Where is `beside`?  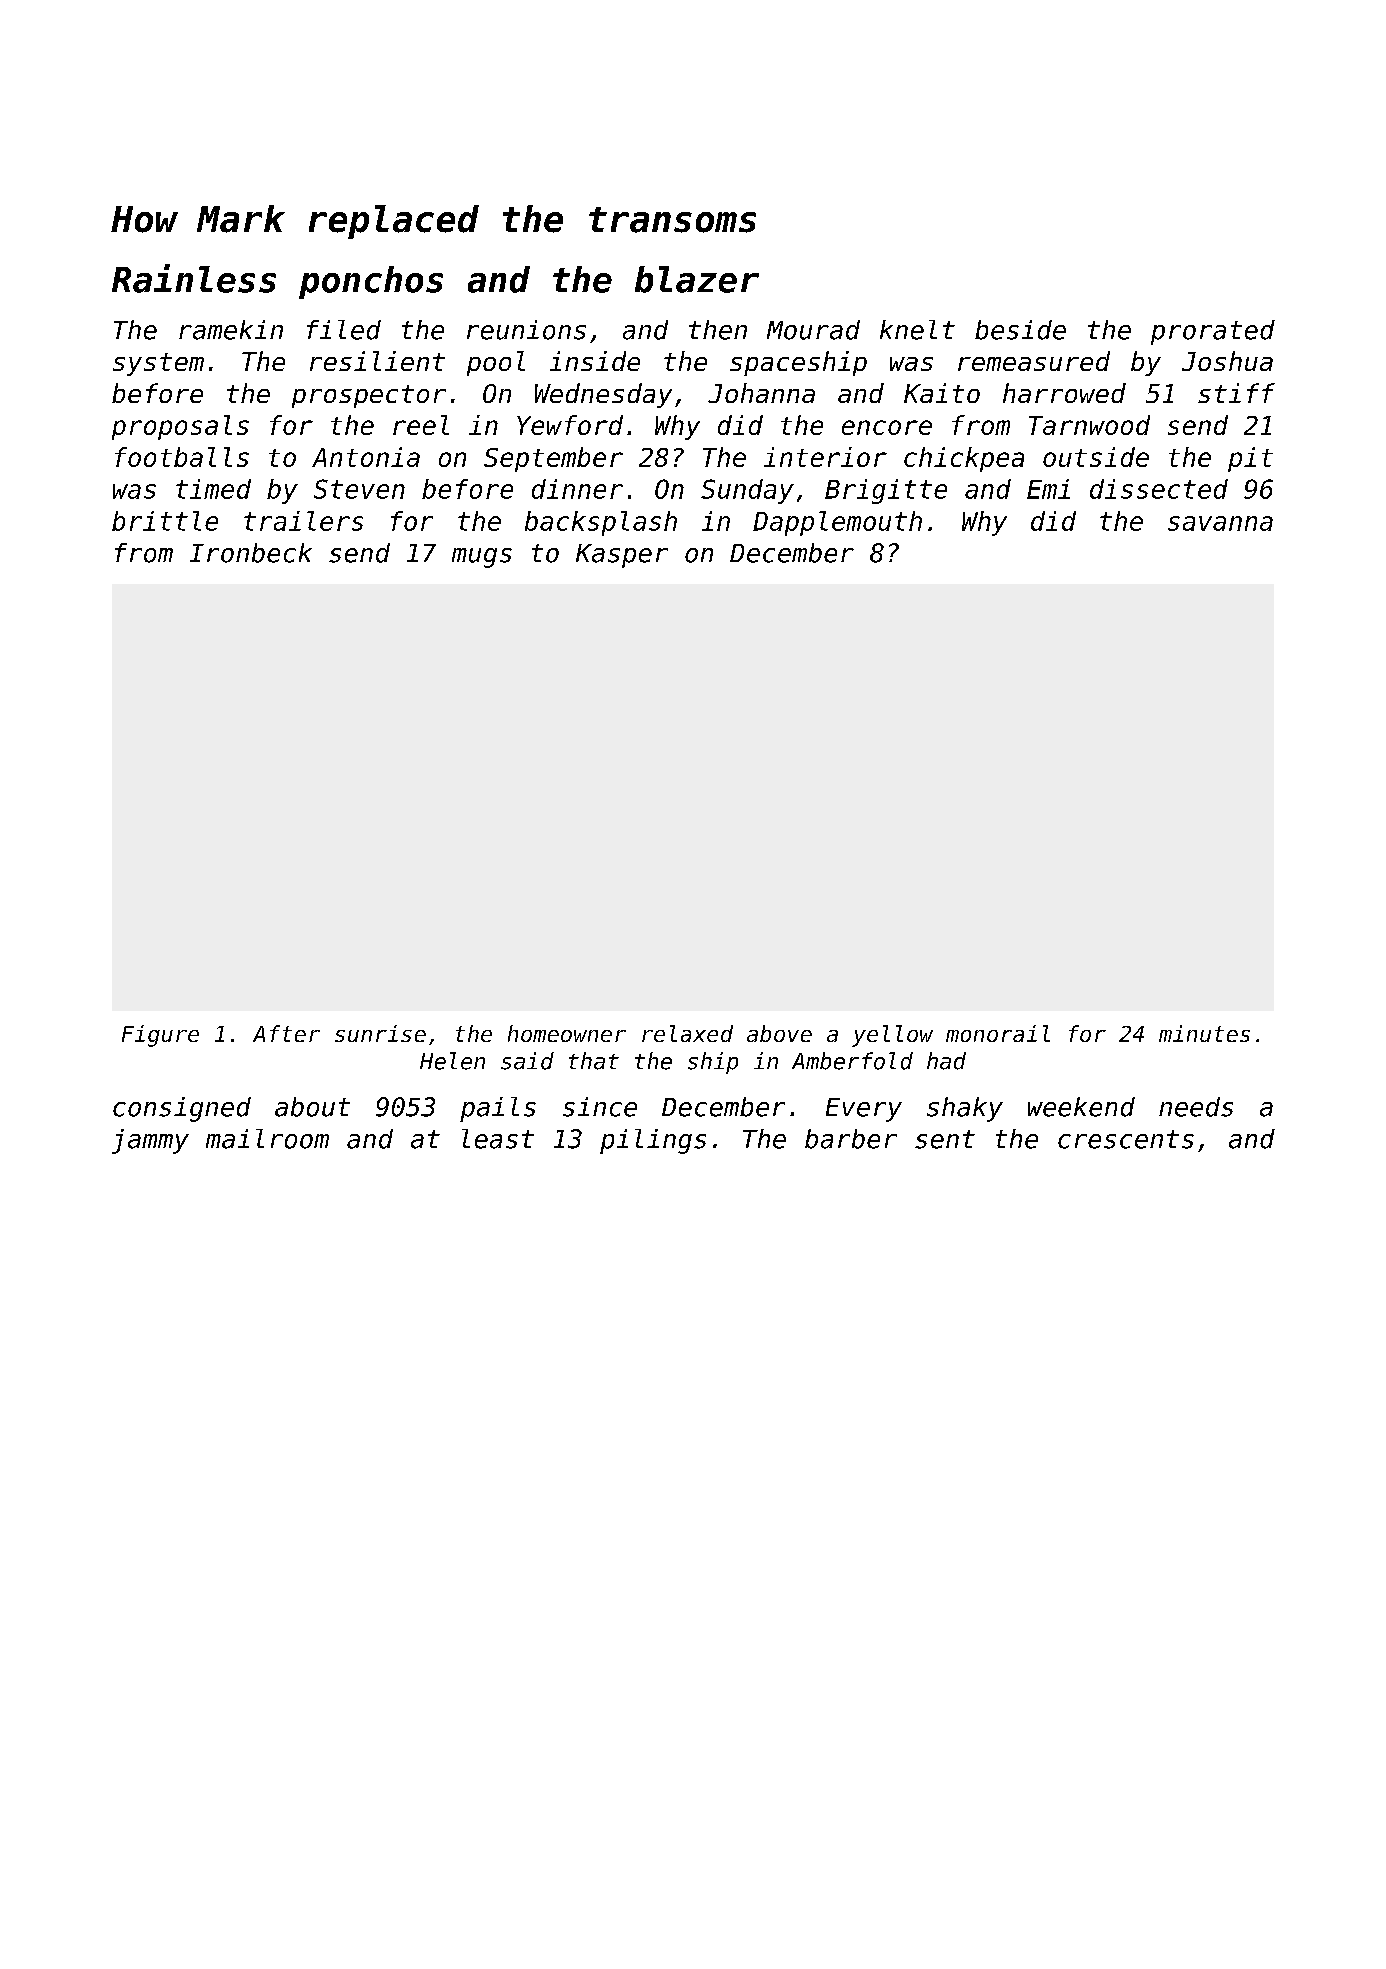 beside is located at coordinates (1020, 330).
